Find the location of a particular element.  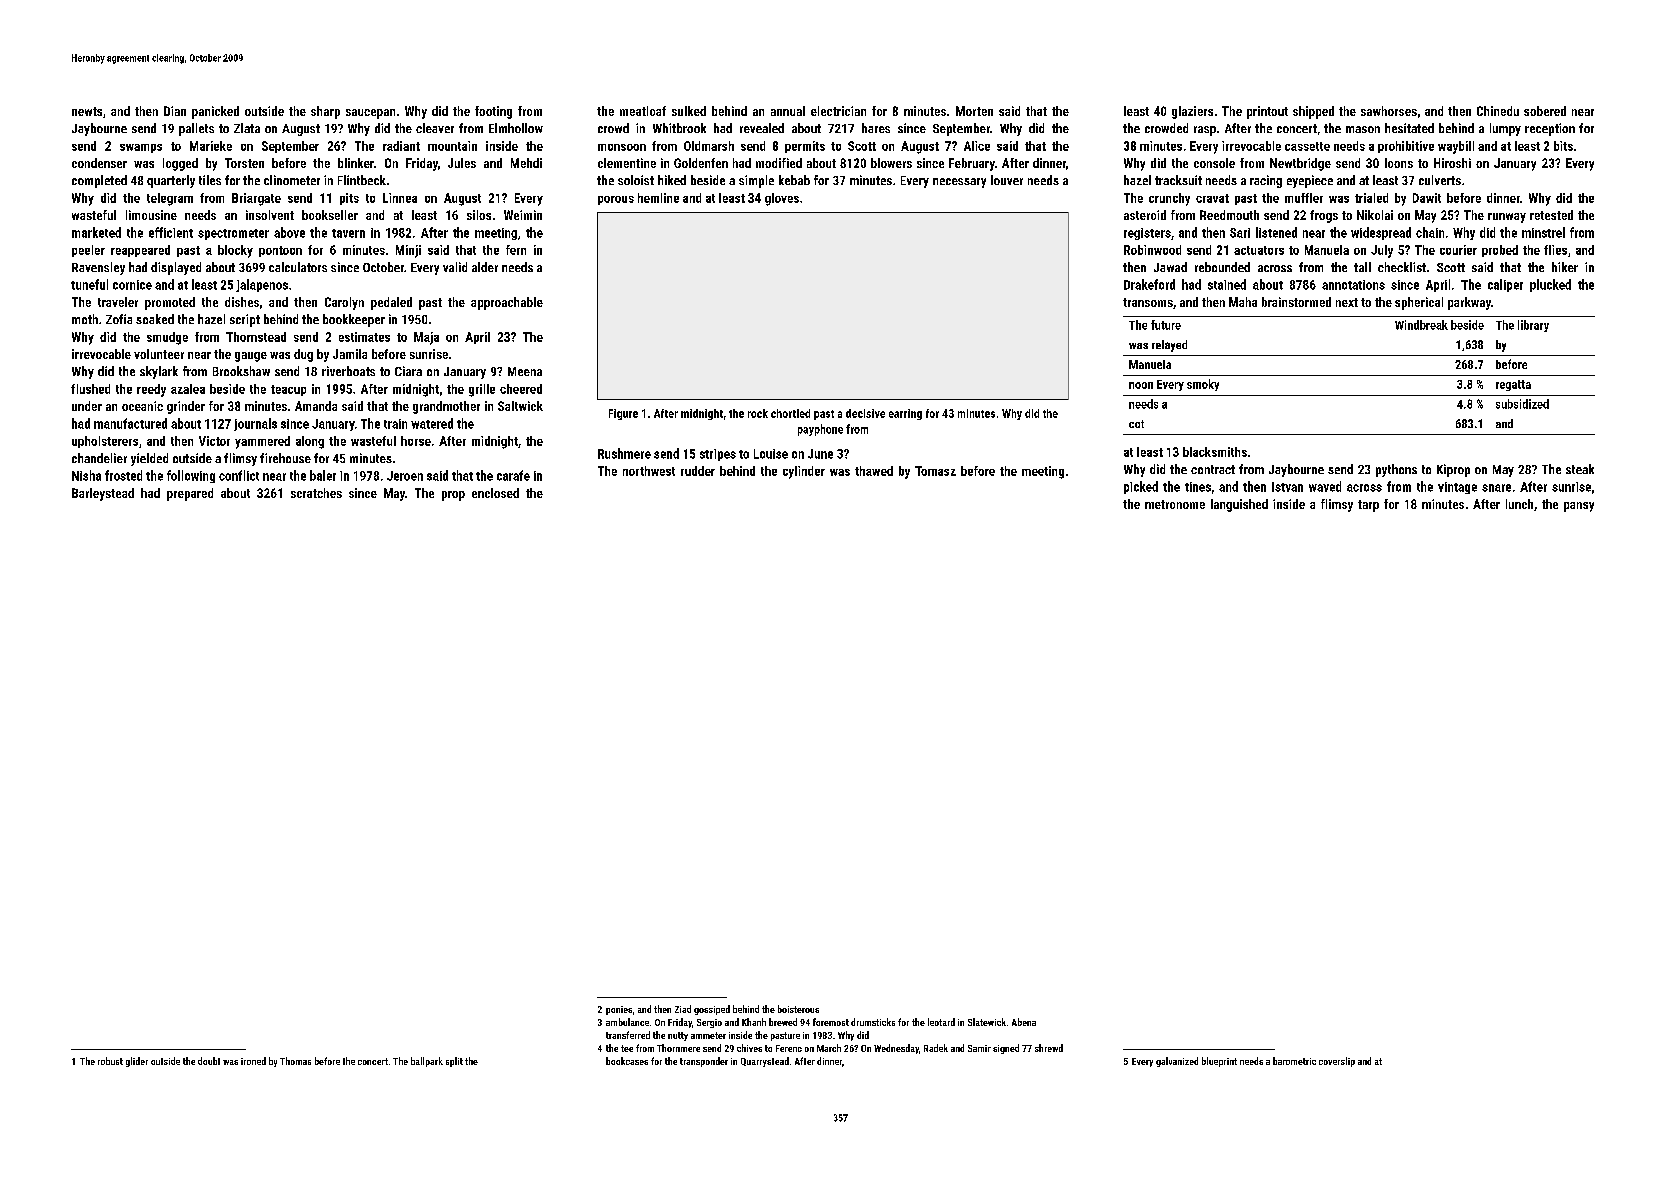

Linnea is located at coordinates (400, 198).
